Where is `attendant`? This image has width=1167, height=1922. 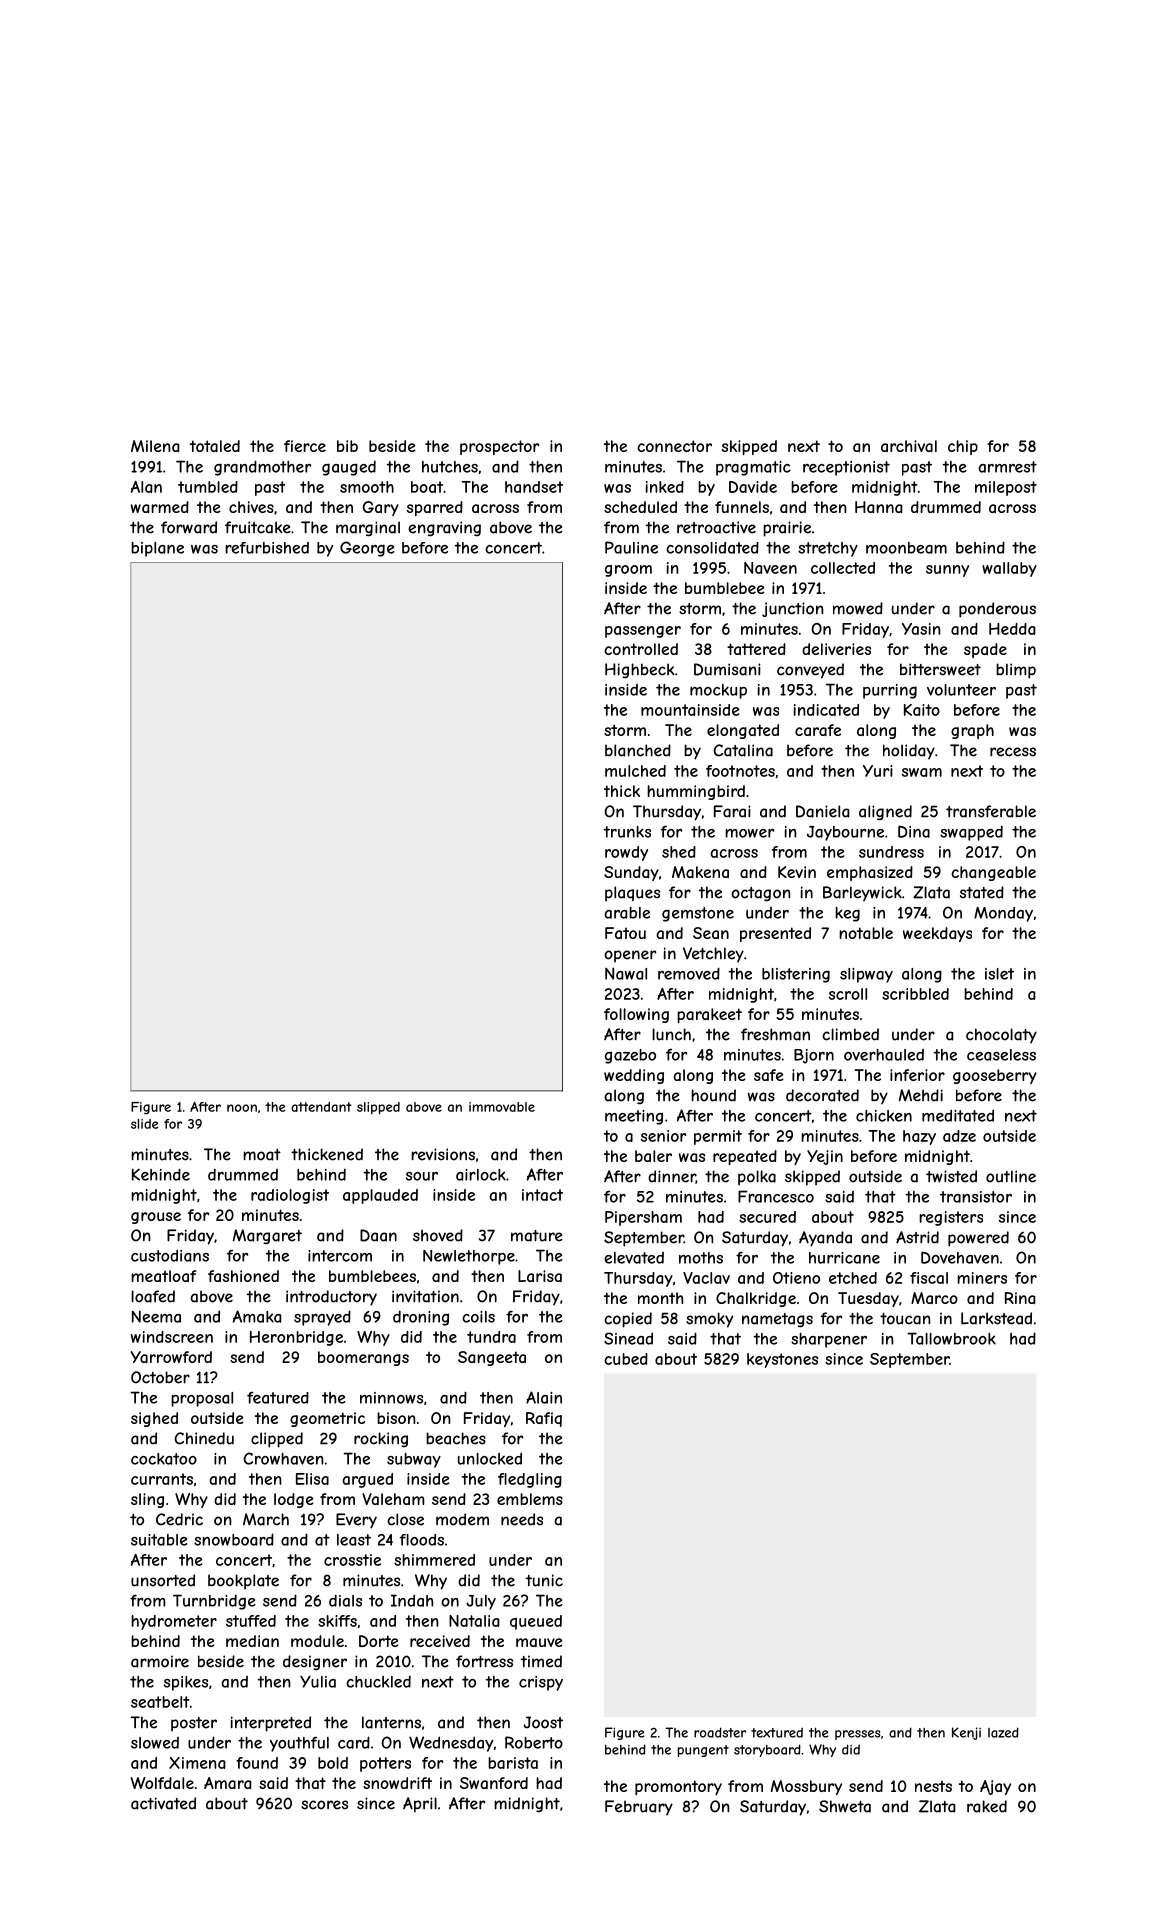
attendant is located at coordinates (321, 1107).
